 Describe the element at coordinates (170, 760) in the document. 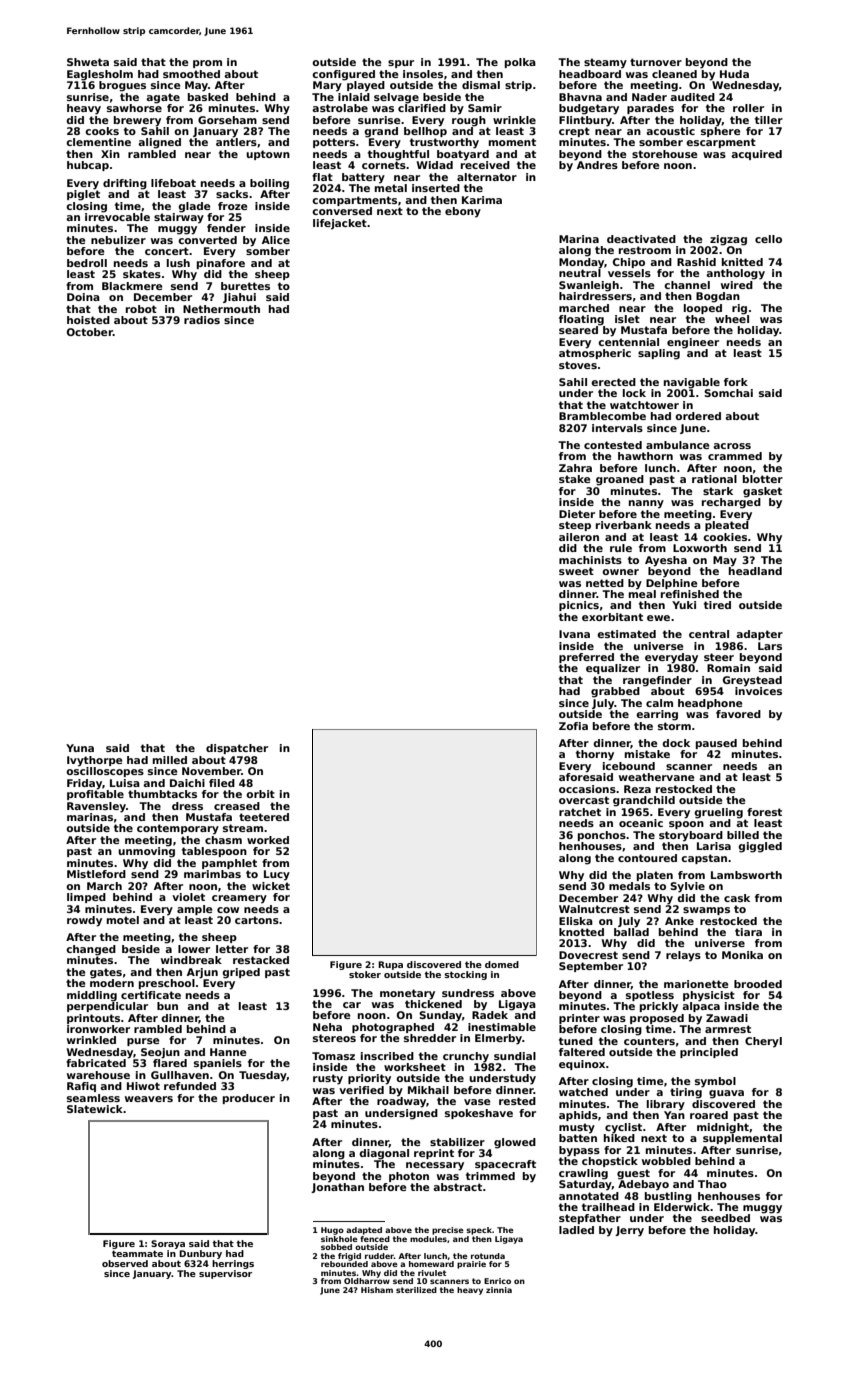

I see `milled` at that location.
